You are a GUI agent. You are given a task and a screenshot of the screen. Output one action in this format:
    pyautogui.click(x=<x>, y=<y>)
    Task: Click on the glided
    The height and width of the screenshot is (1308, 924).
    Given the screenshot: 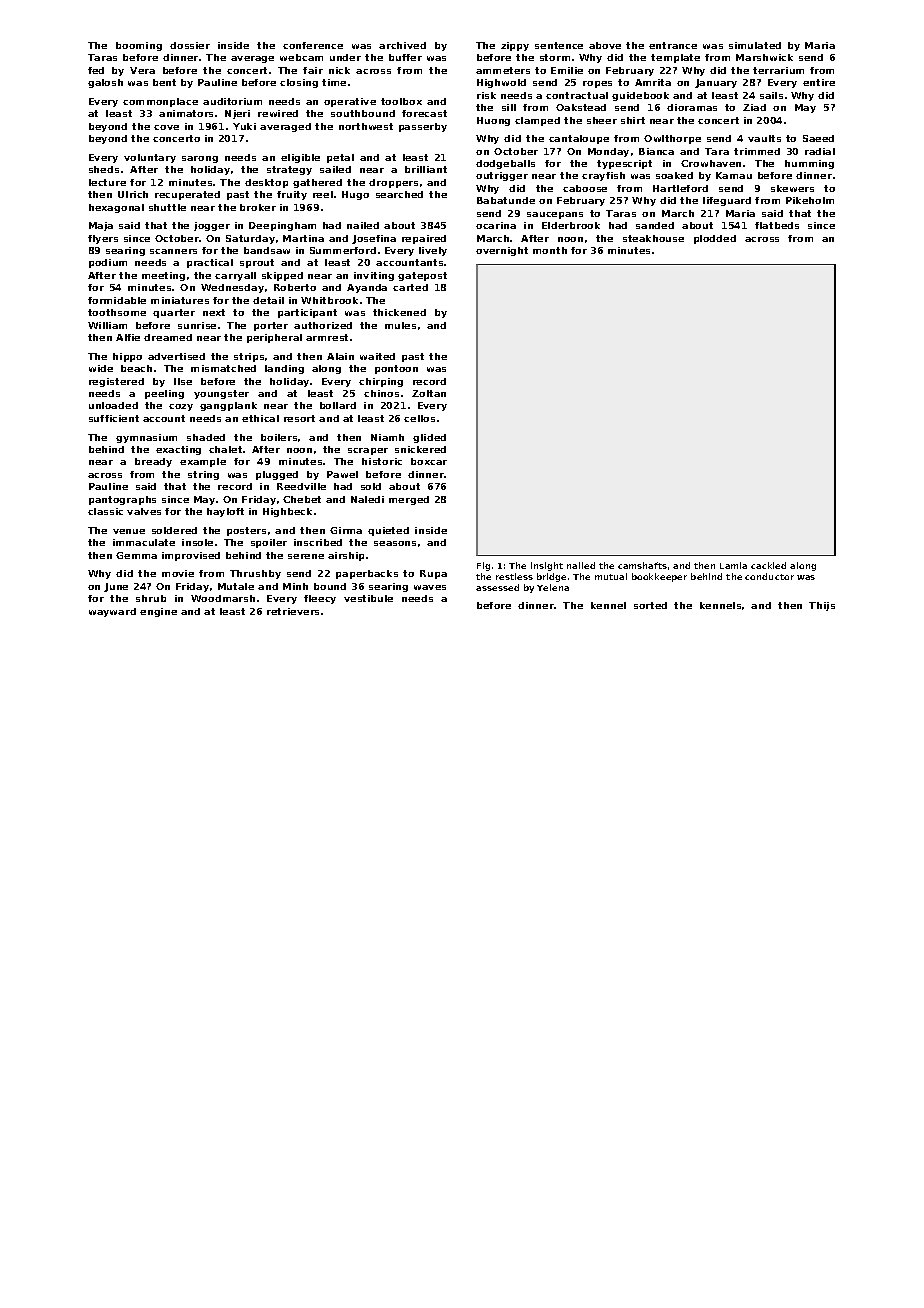 What is the action you would take?
    pyautogui.click(x=429, y=438)
